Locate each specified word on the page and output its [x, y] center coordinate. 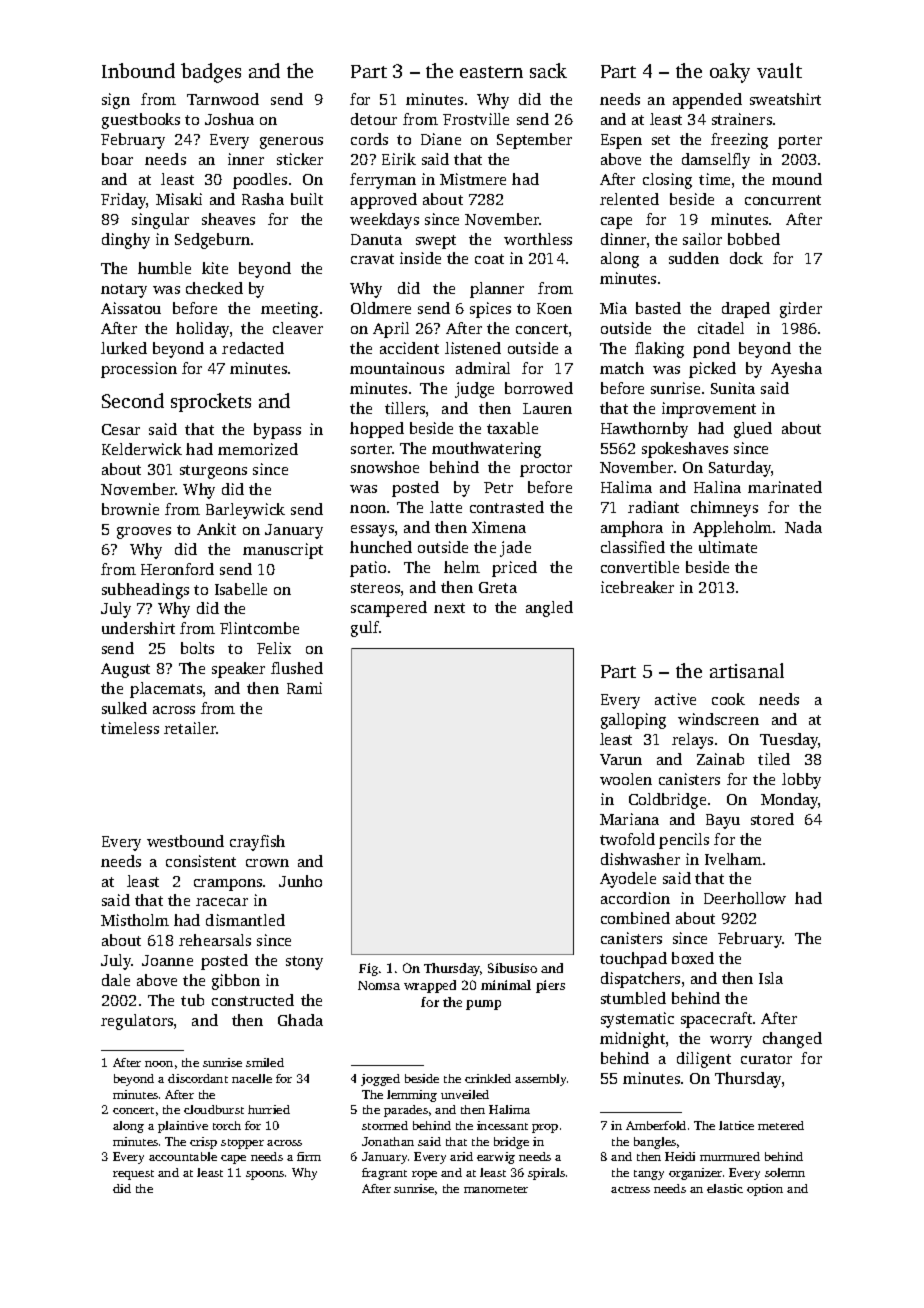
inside [420, 258]
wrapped [430, 986]
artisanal [747, 670]
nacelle [252, 1078]
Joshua [229, 119]
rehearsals [215, 940]
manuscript [283, 551]
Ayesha [796, 370]
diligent [704, 1060]
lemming [412, 1096]
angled [549, 609]
